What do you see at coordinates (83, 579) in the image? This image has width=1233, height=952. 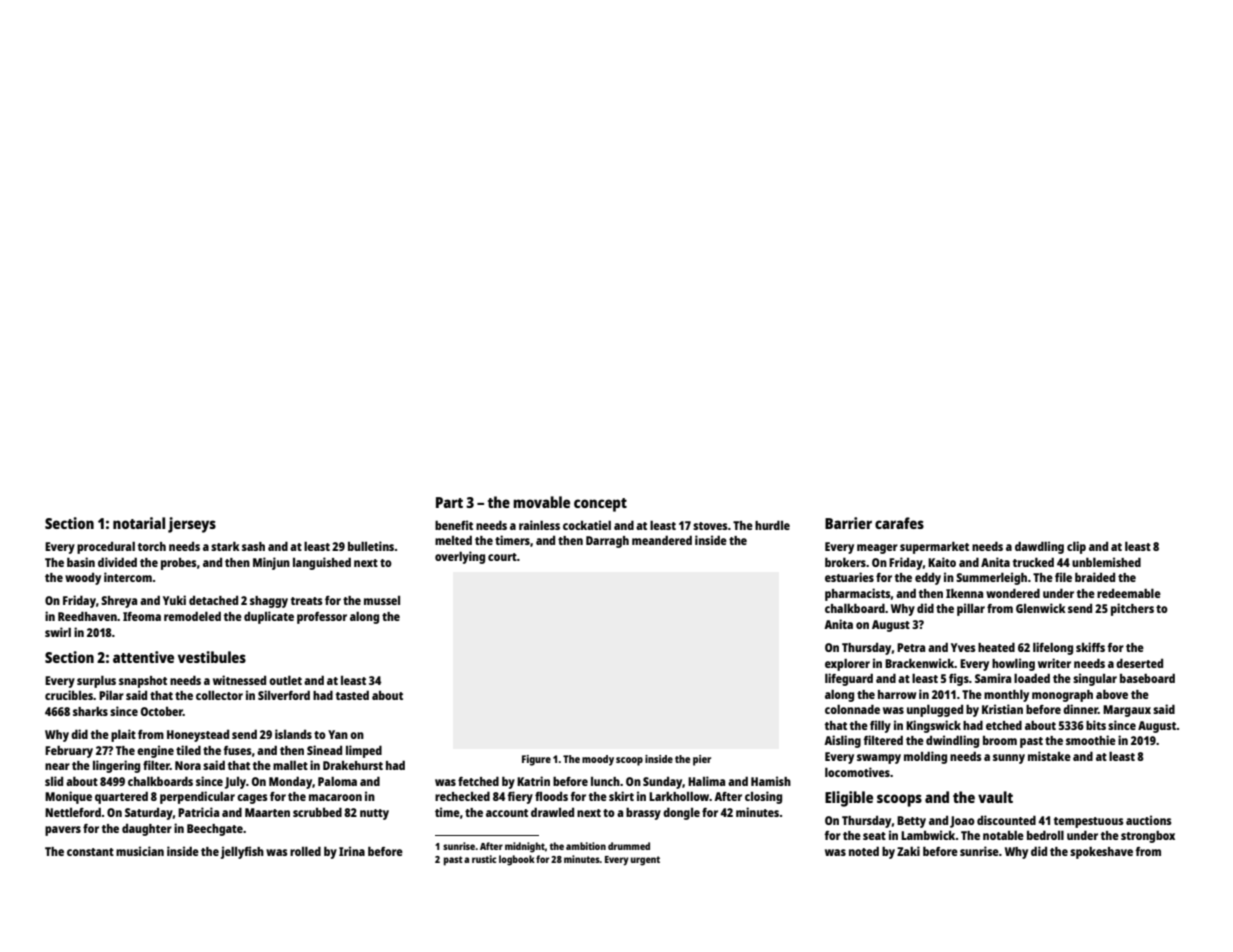 I see `woody` at bounding box center [83, 579].
